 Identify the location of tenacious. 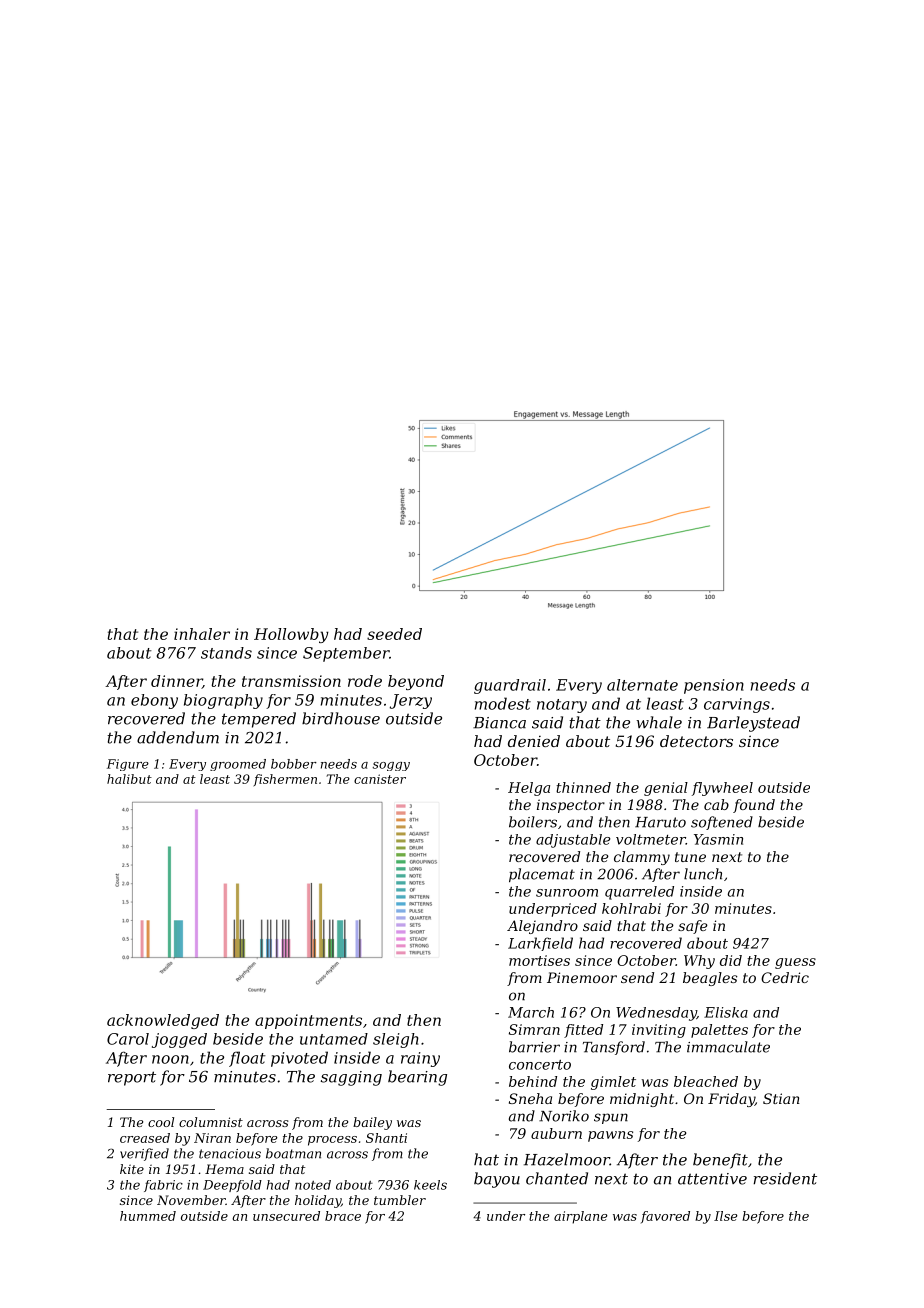
(230, 1154).
